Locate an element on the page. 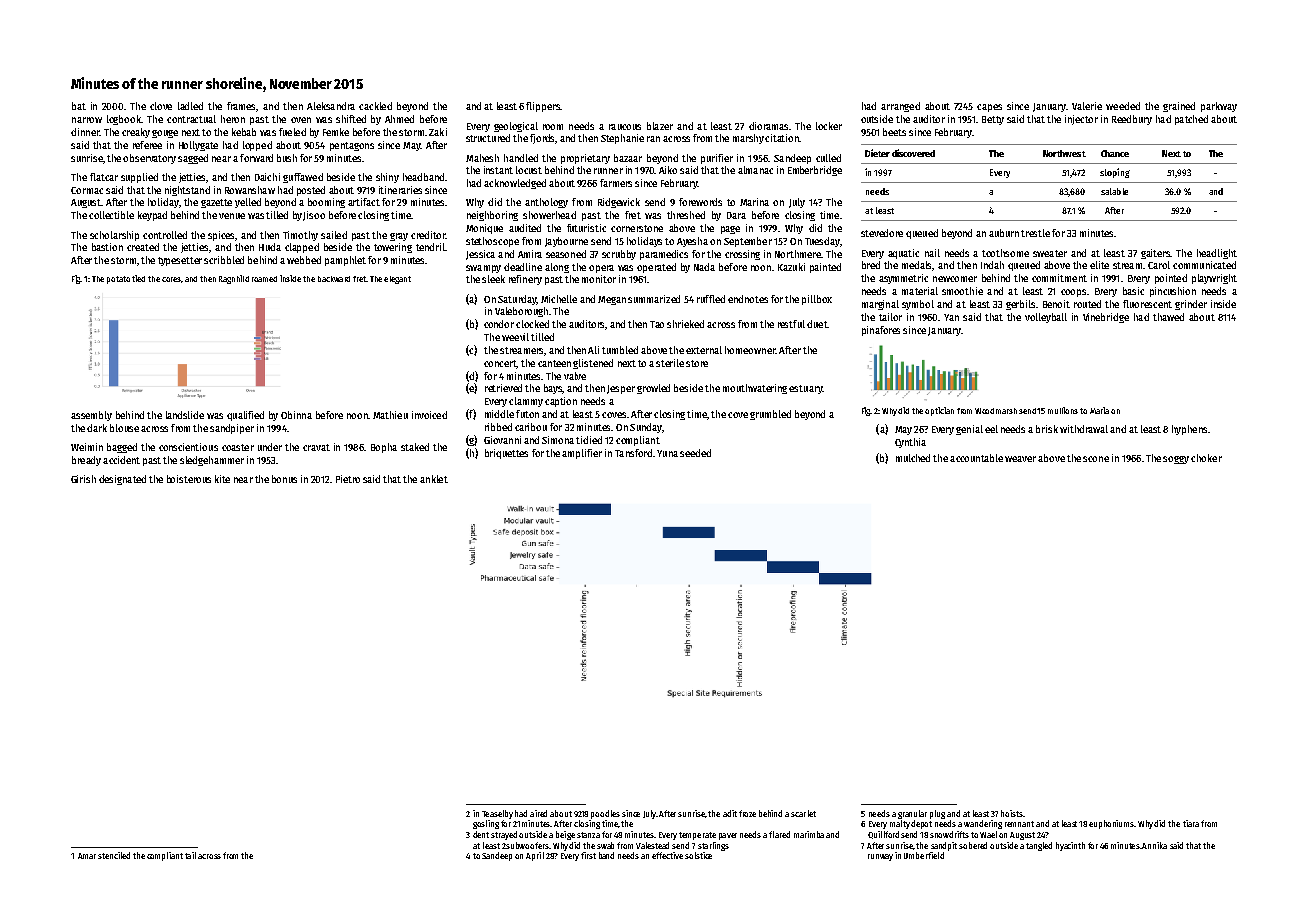  fluorescent is located at coordinates (1147, 304).
